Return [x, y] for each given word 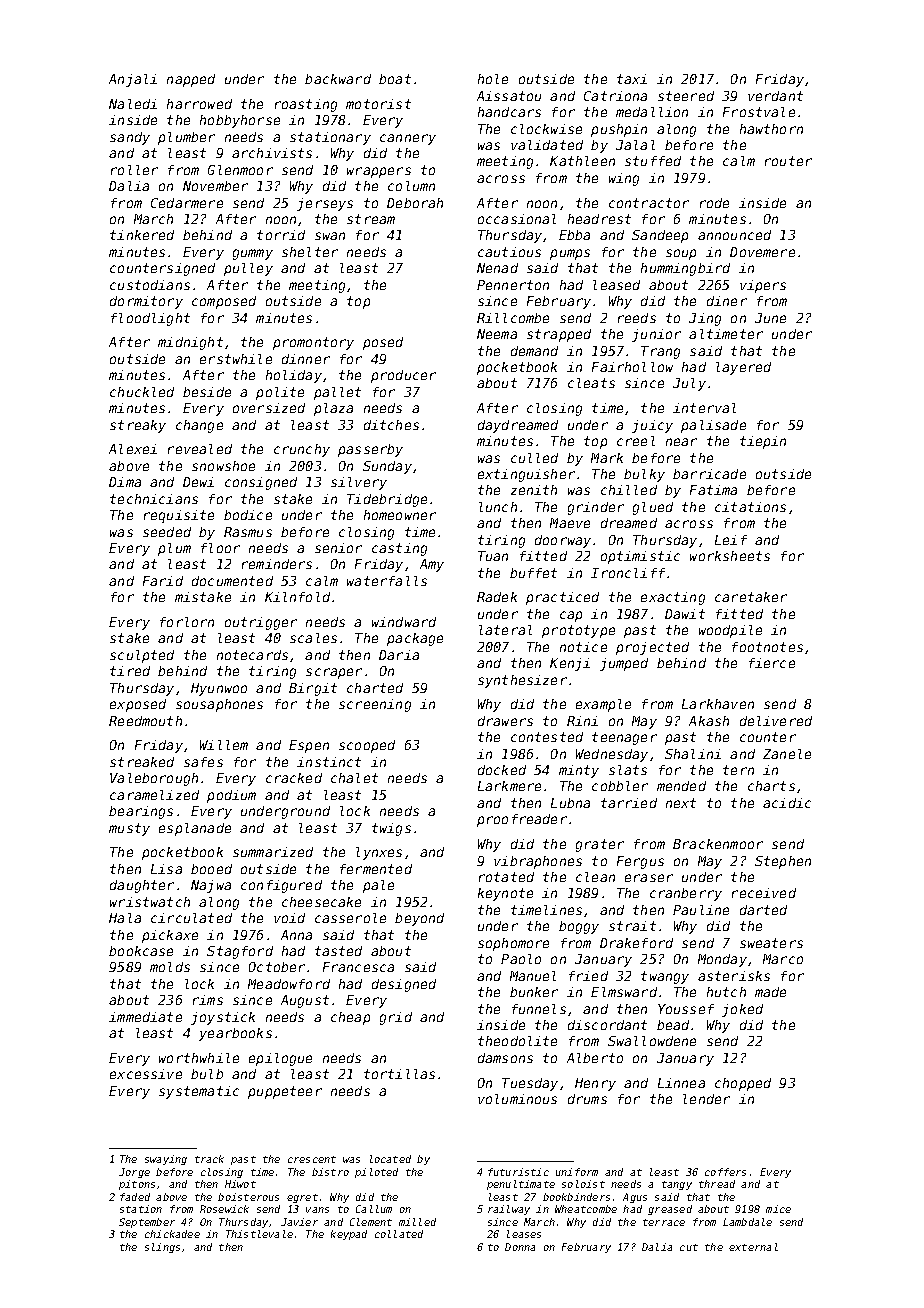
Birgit [313, 689]
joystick [223, 1018]
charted [375, 688]
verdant [775, 96]
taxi [632, 79]
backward [338, 79]
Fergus [640, 862]
